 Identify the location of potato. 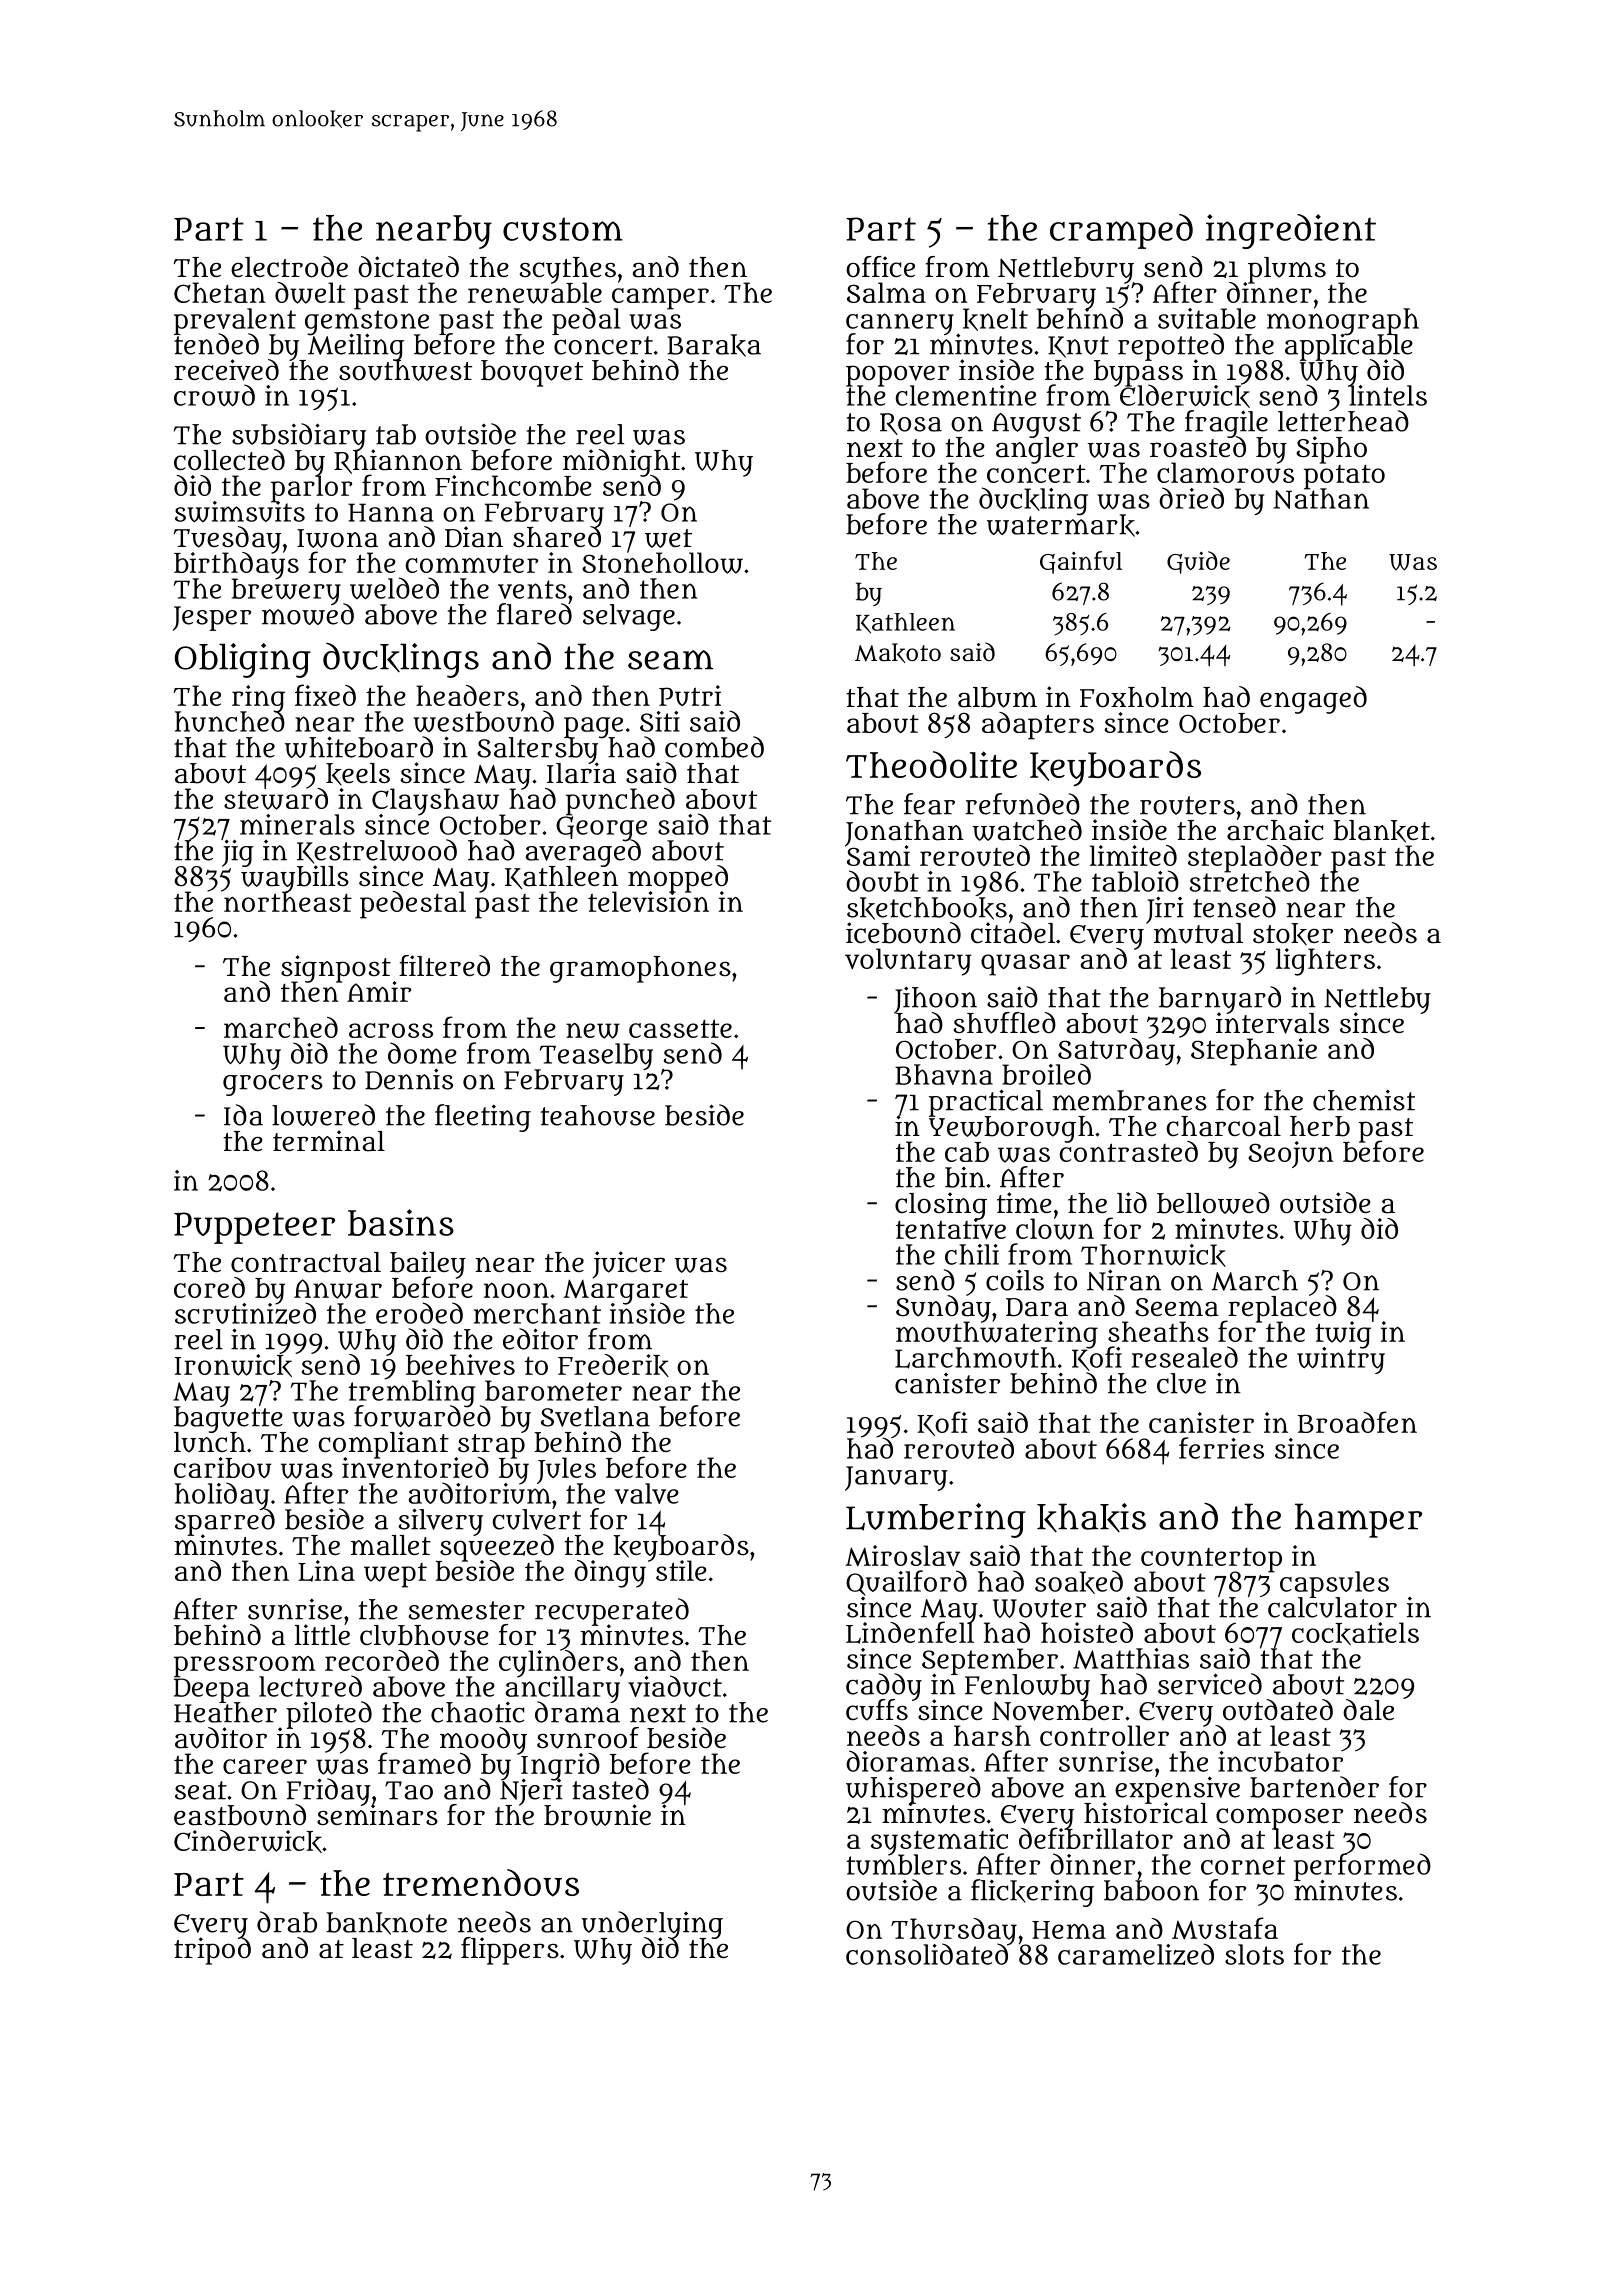
(1344, 477).
